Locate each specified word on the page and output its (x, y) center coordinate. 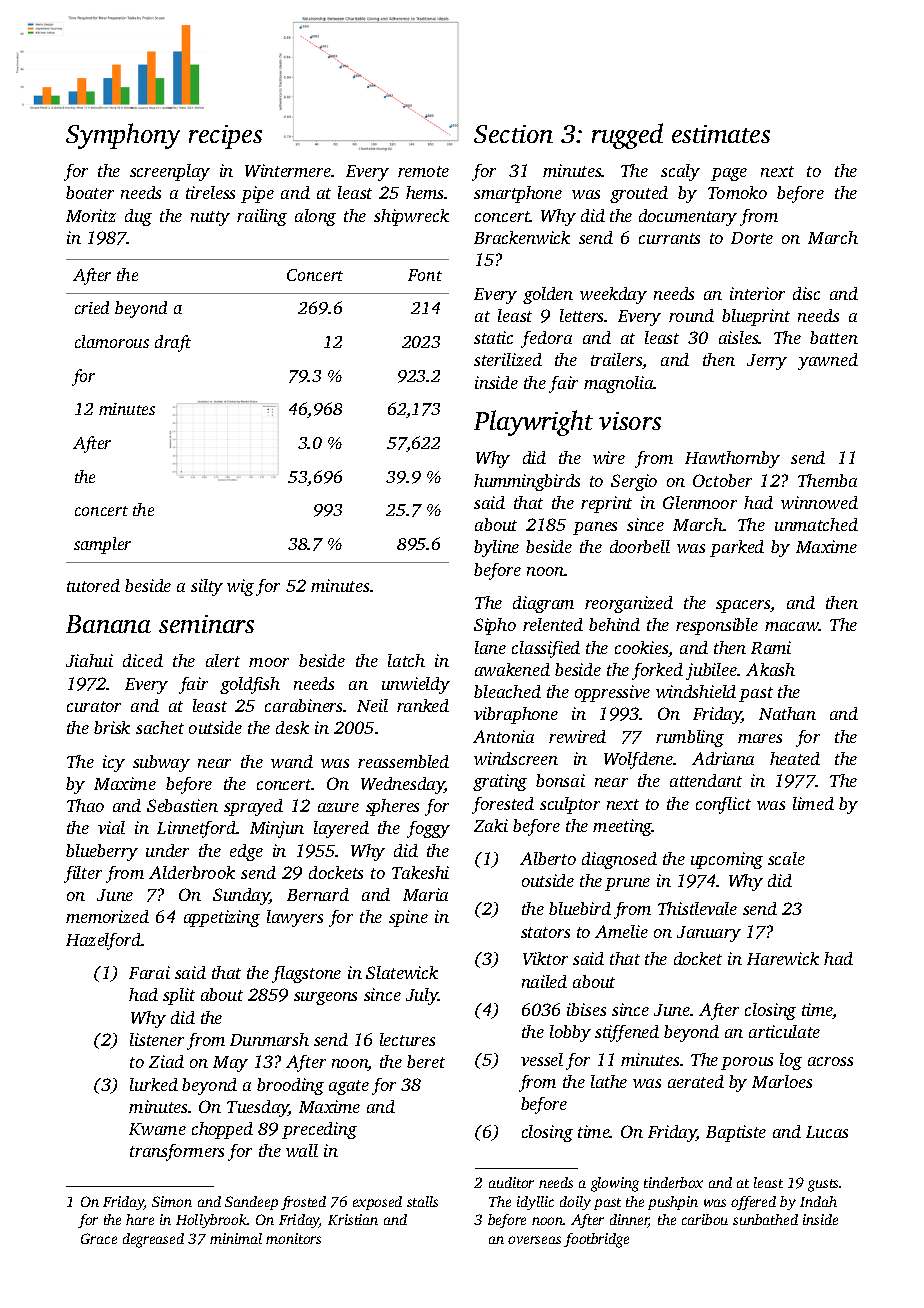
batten (834, 337)
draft (173, 343)
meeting (622, 827)
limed (813, 803)
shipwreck (411, 217)
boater (90, 192)
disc (806, 293)
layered (341, 829)
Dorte (752, 238)
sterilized (508, 359)
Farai (149, 972)
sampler (102, 545)
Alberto (548, 858)
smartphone (518, 194)
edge (246, 852)
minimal (236, 1238)
